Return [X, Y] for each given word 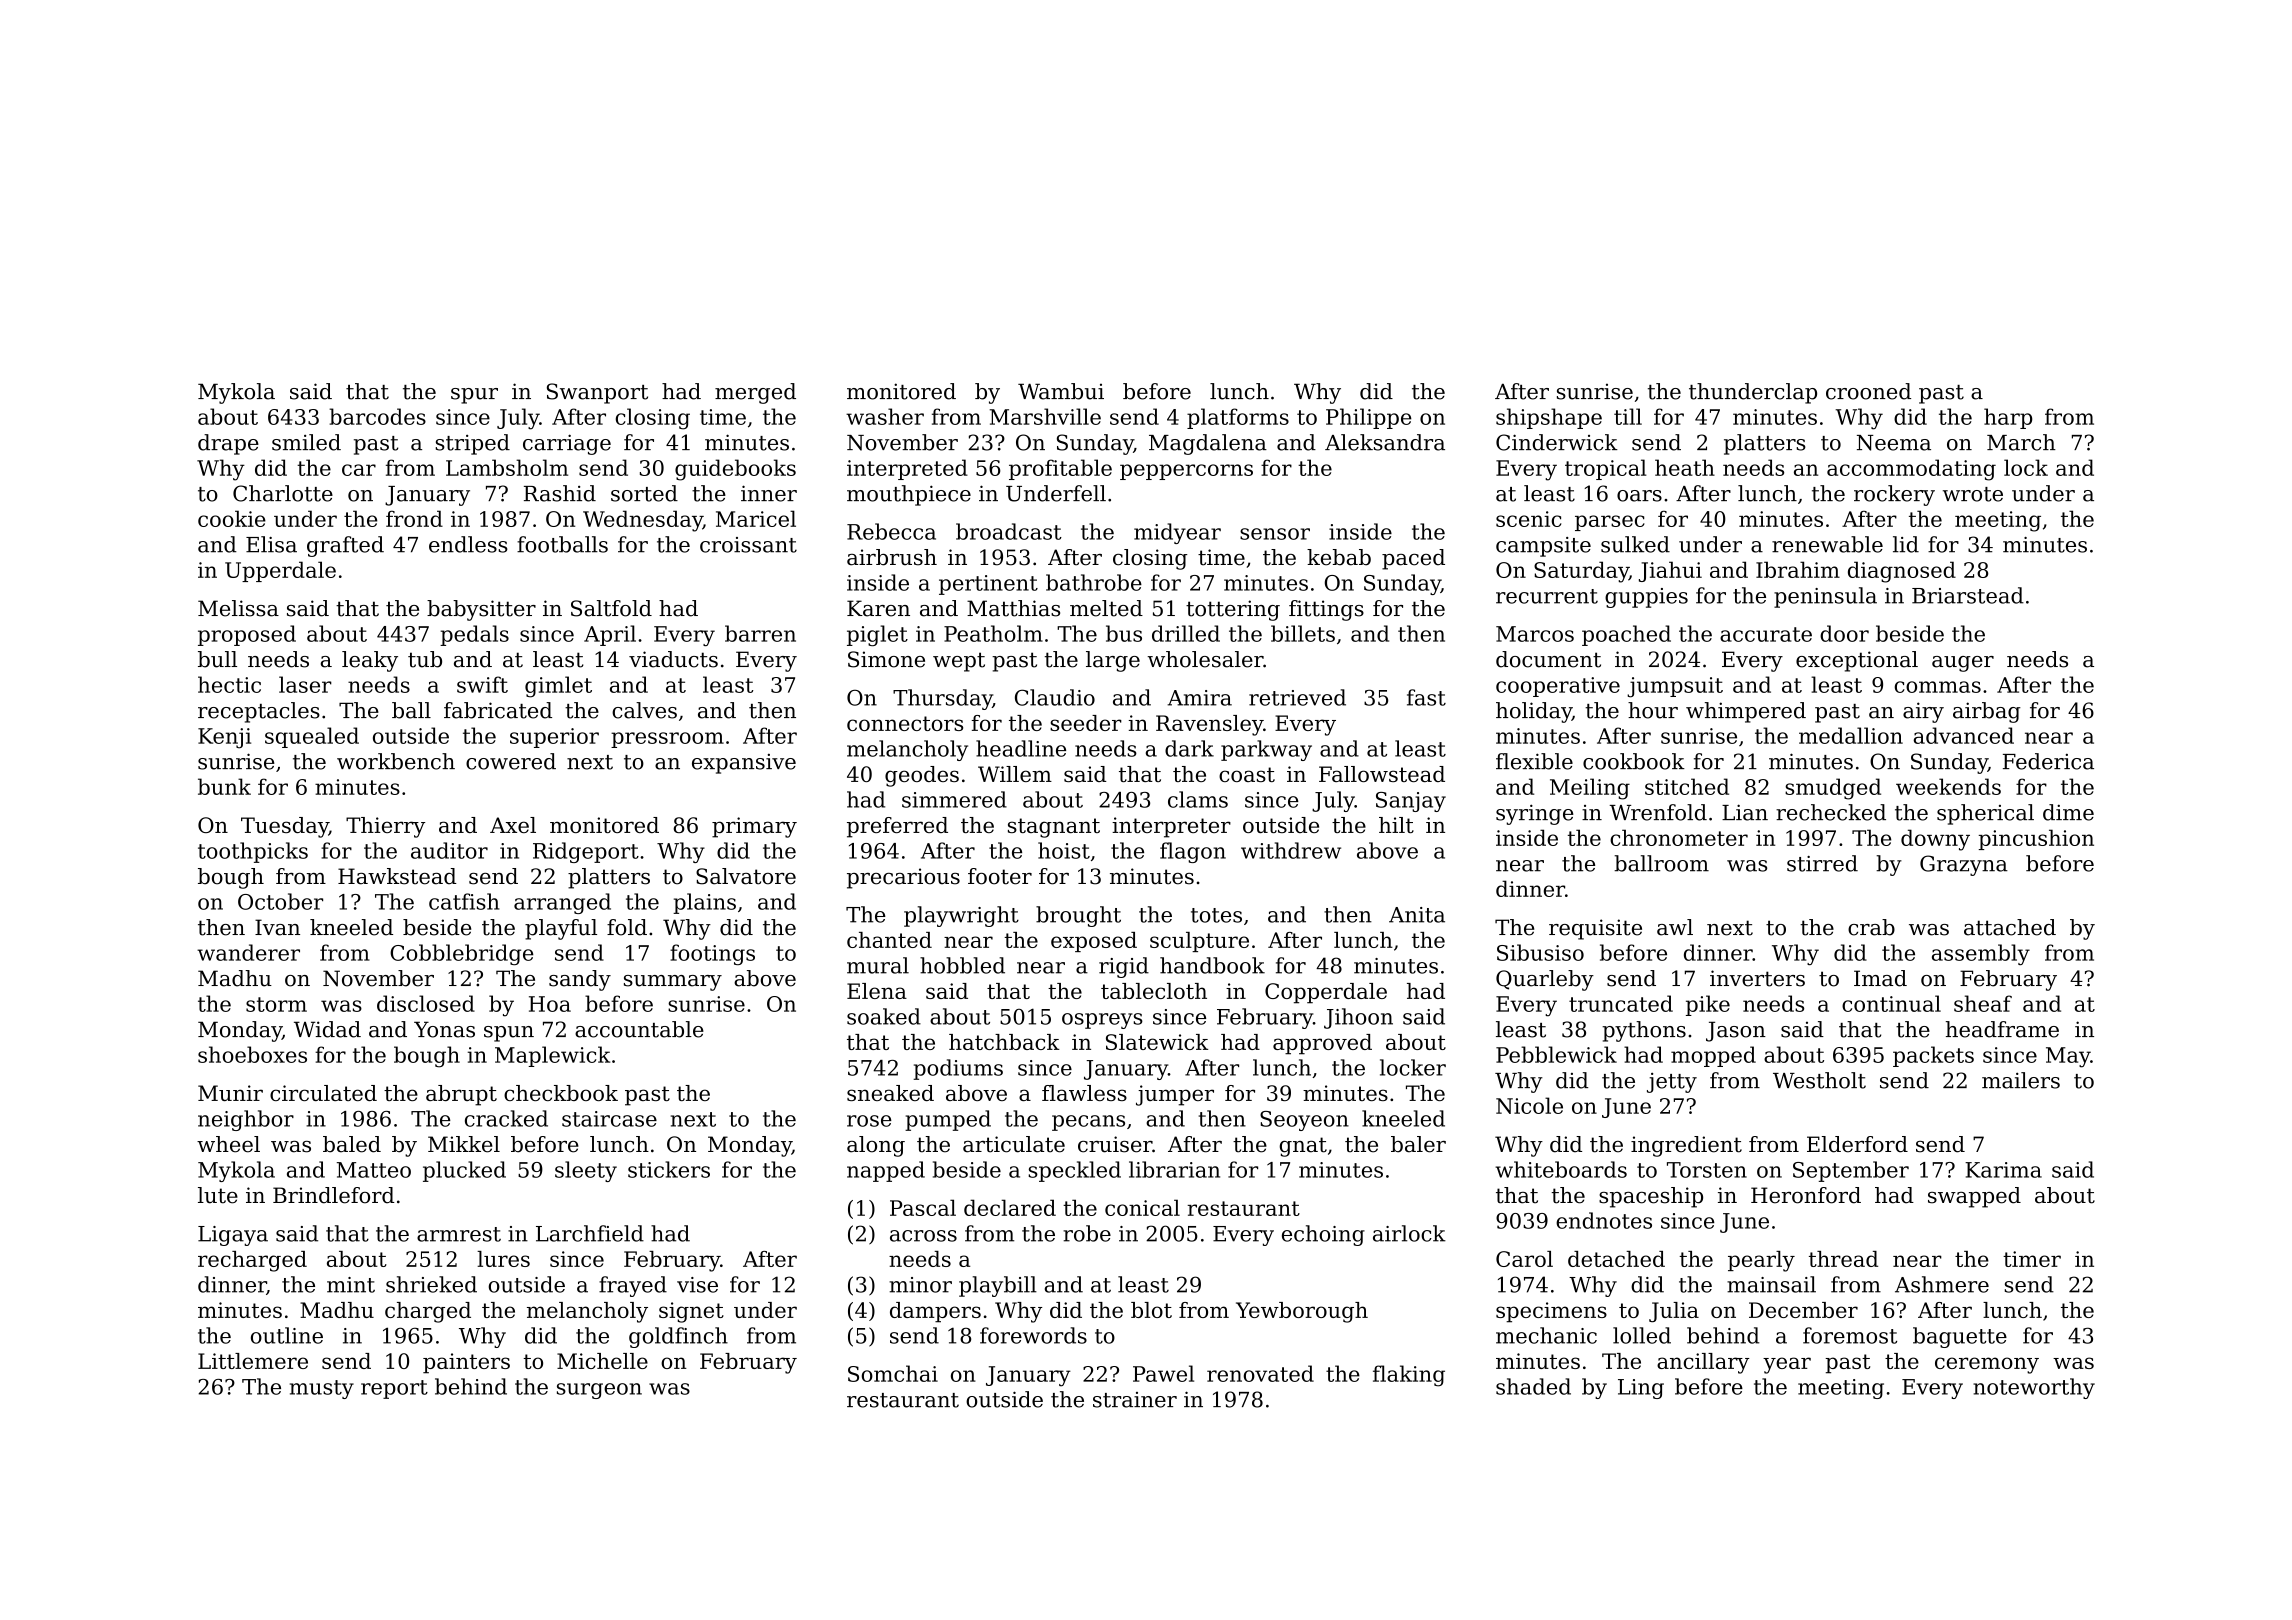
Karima [2003, 1170]
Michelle [602, 1361]
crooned [1868, 391]
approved [1322, 1044]
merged [755, 393]
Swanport [597, 393]
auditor [449, 850]
